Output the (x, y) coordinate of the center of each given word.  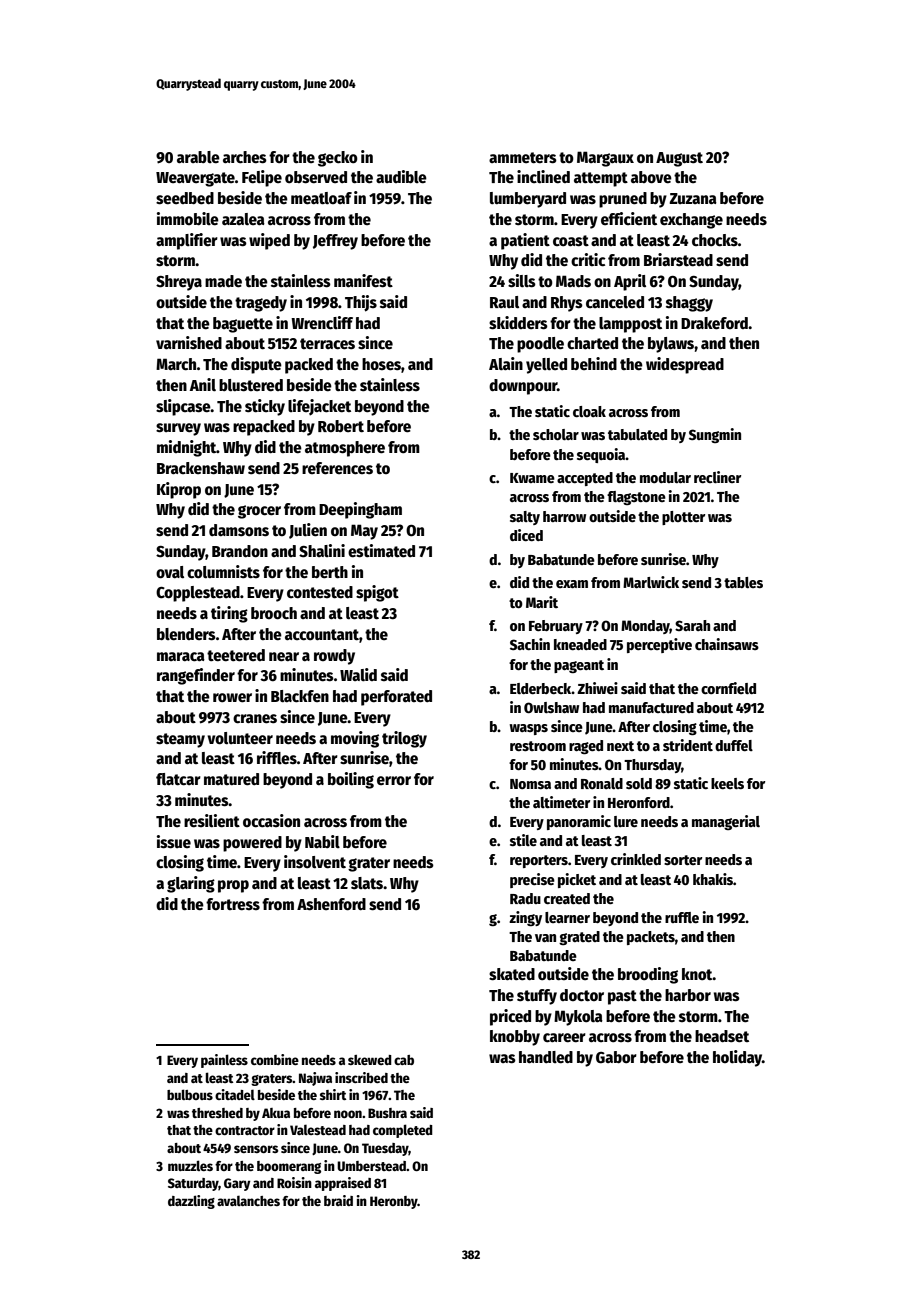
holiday (737, 1058)
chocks (715, 240)
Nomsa (530, 784)
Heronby (394, 1202)
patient (525, 241)
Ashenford (331, 904)
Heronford (639, 802)
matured (231, 779)
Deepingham (360, 510)
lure (626, 821)
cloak (589, 411)
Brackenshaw (201, 468)
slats (367, 883)
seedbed (185, 198)
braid (338, 1200)
